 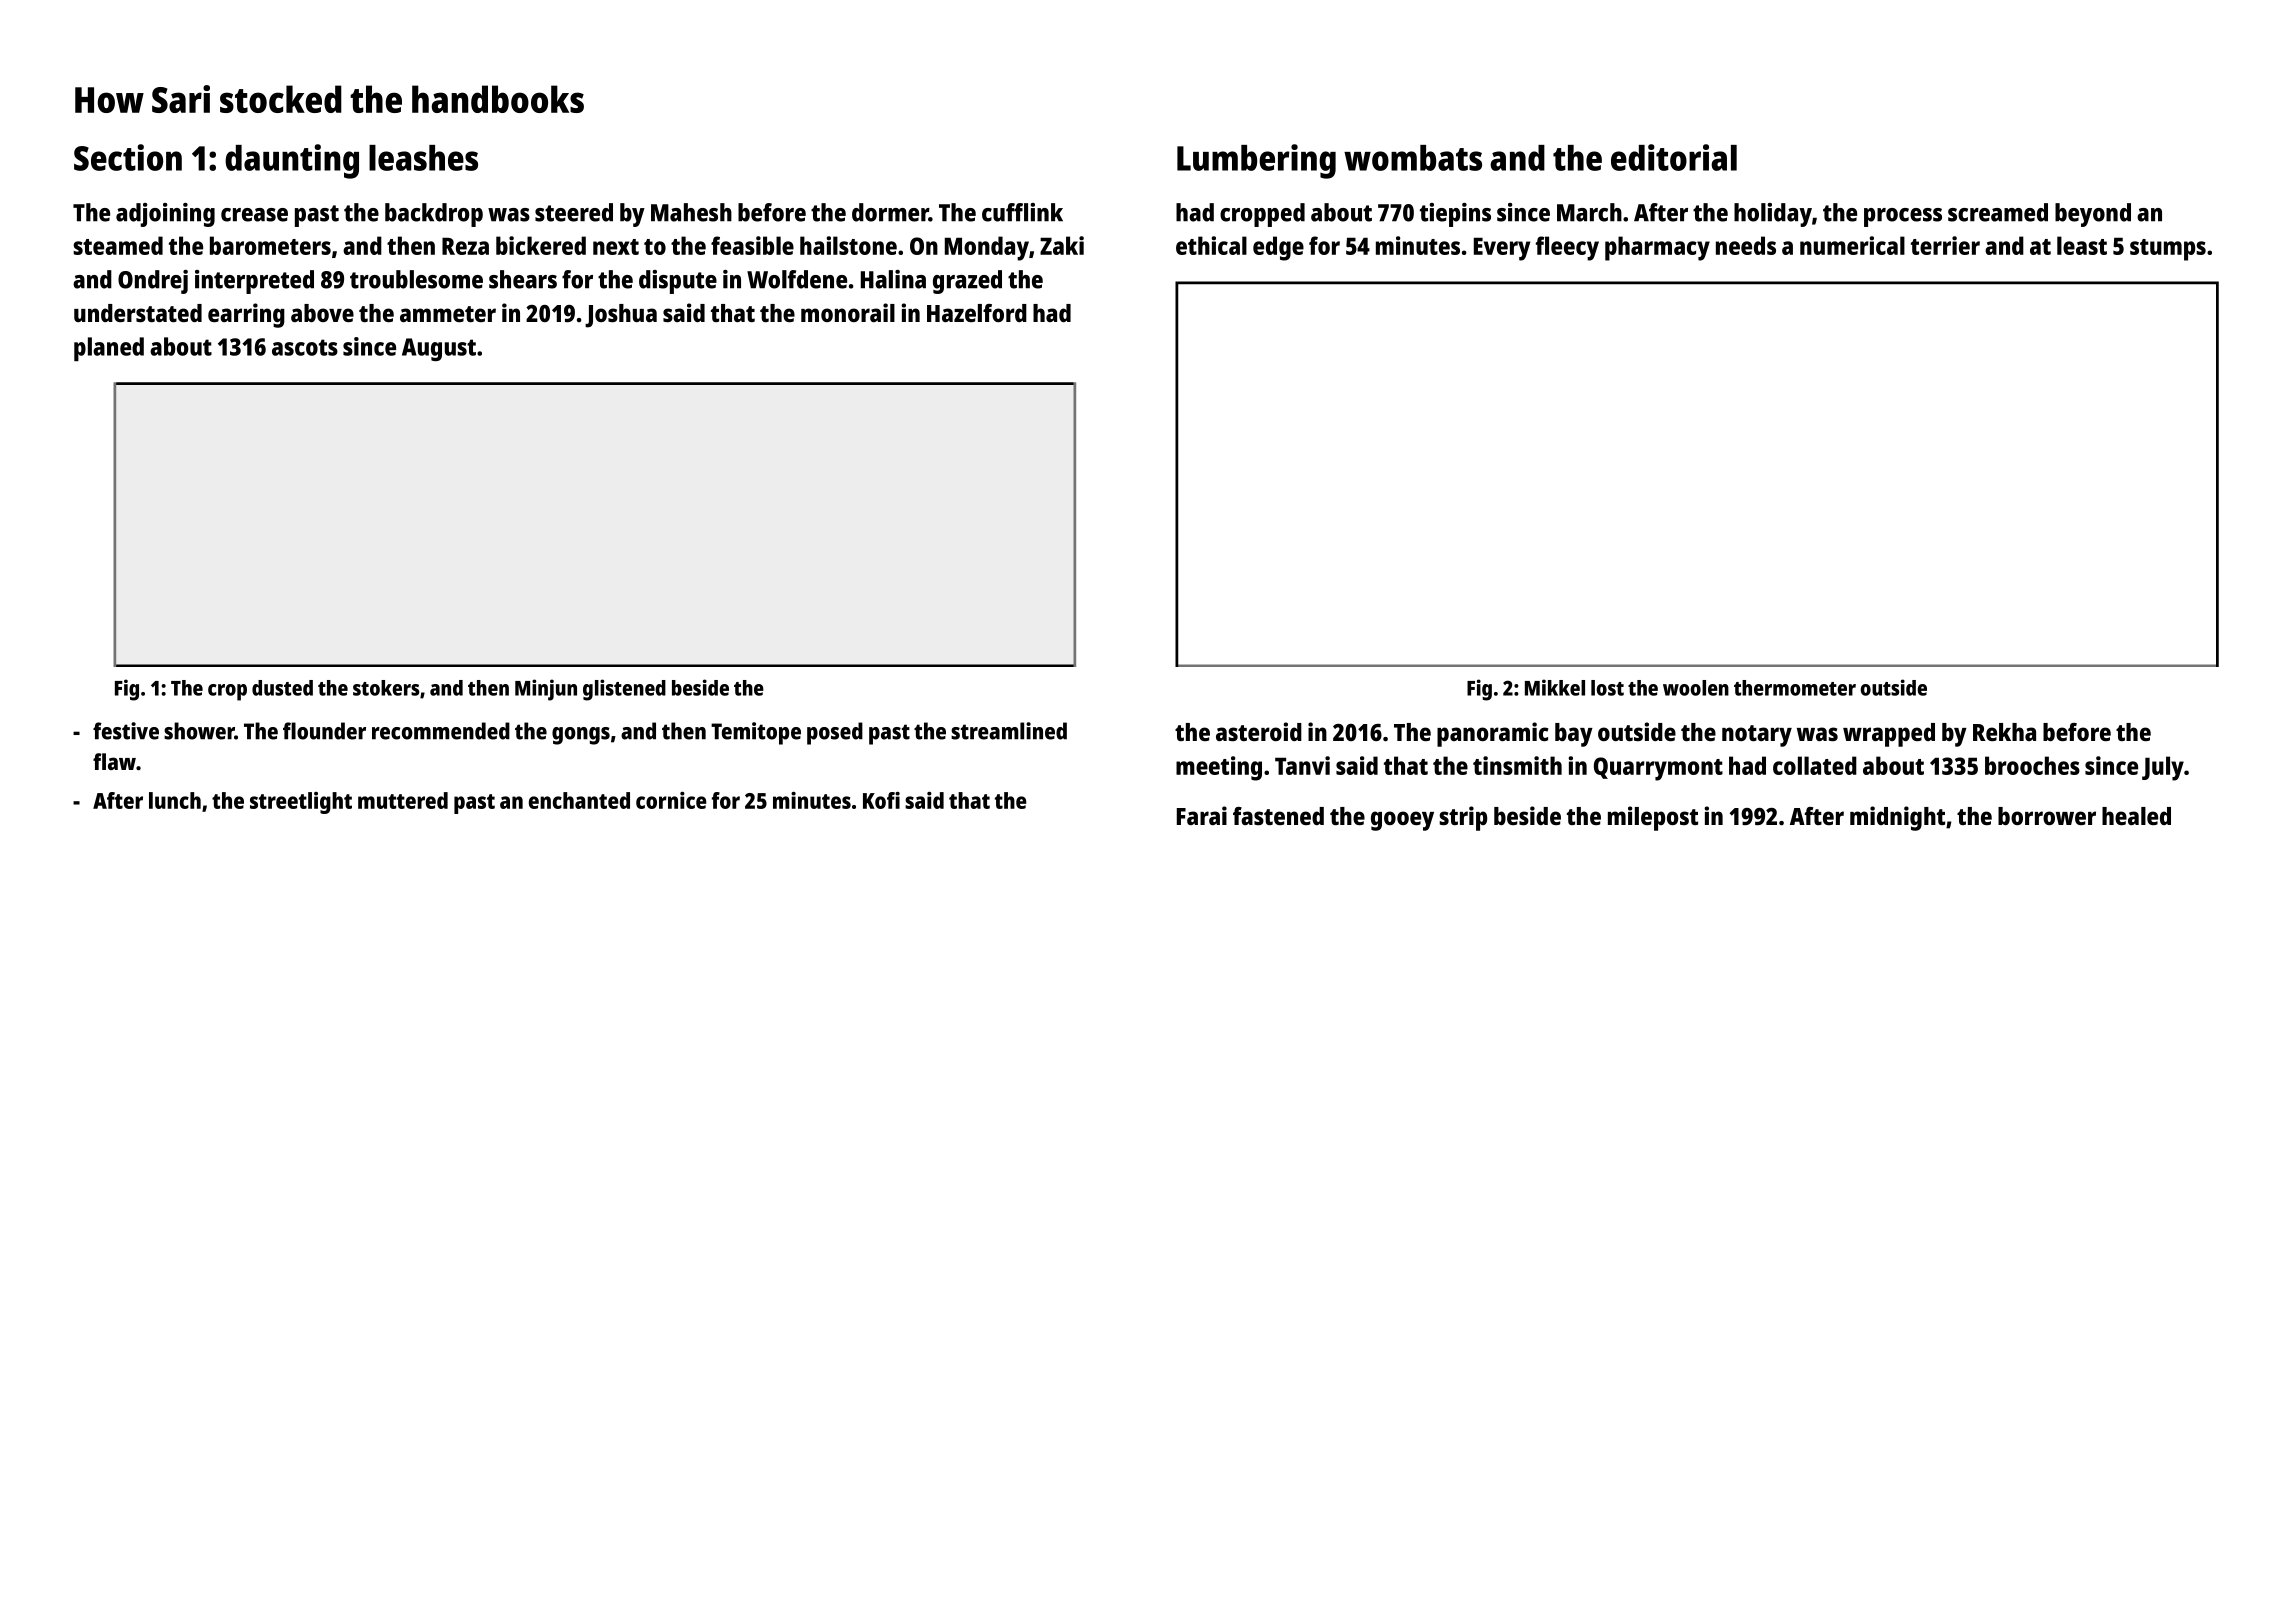 I want to click on Lumbering, so click(x=1256, y=161).
